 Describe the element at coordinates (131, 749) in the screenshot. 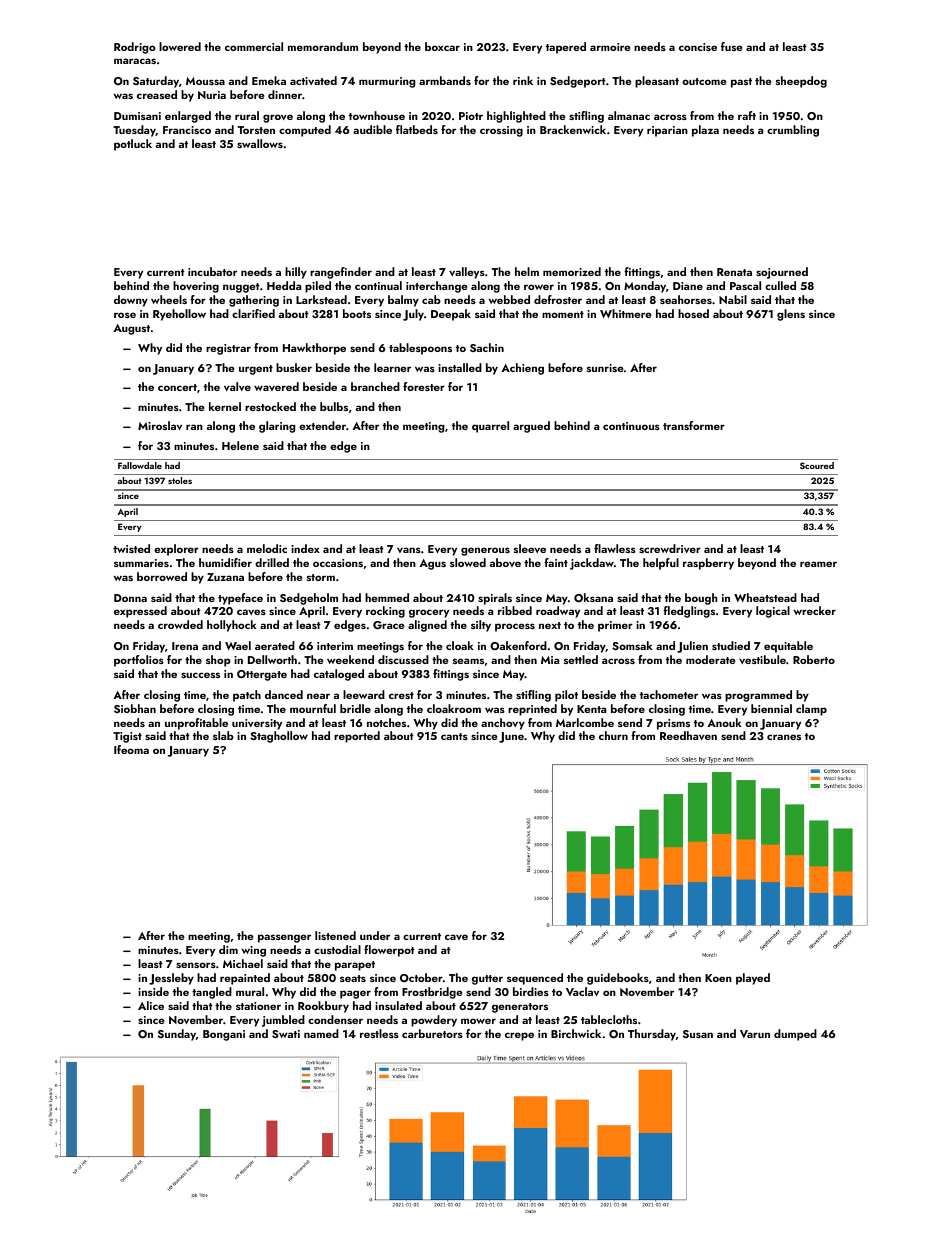

I see `Ifeoma` at that location.
